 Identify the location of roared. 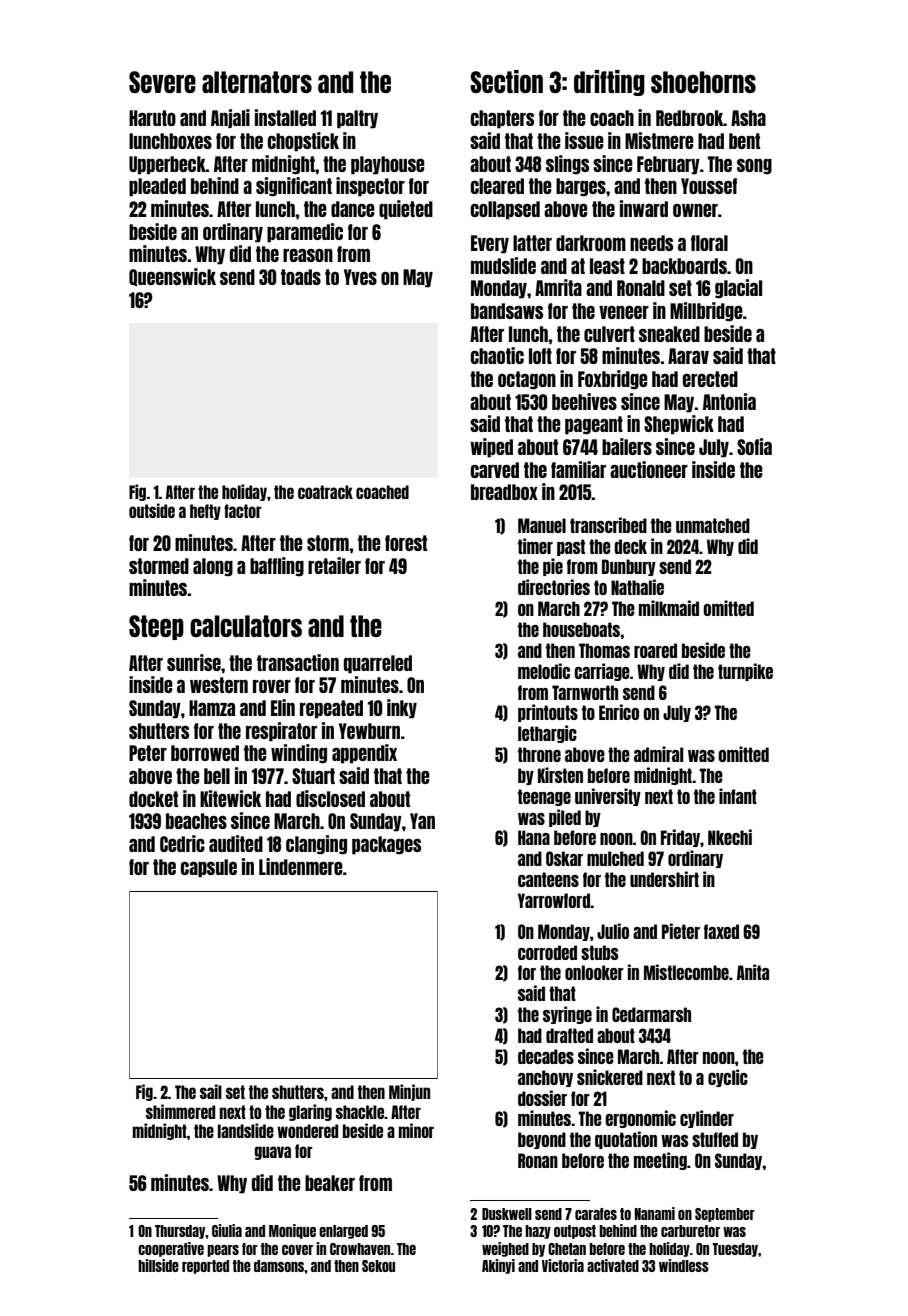
(655, 650).
